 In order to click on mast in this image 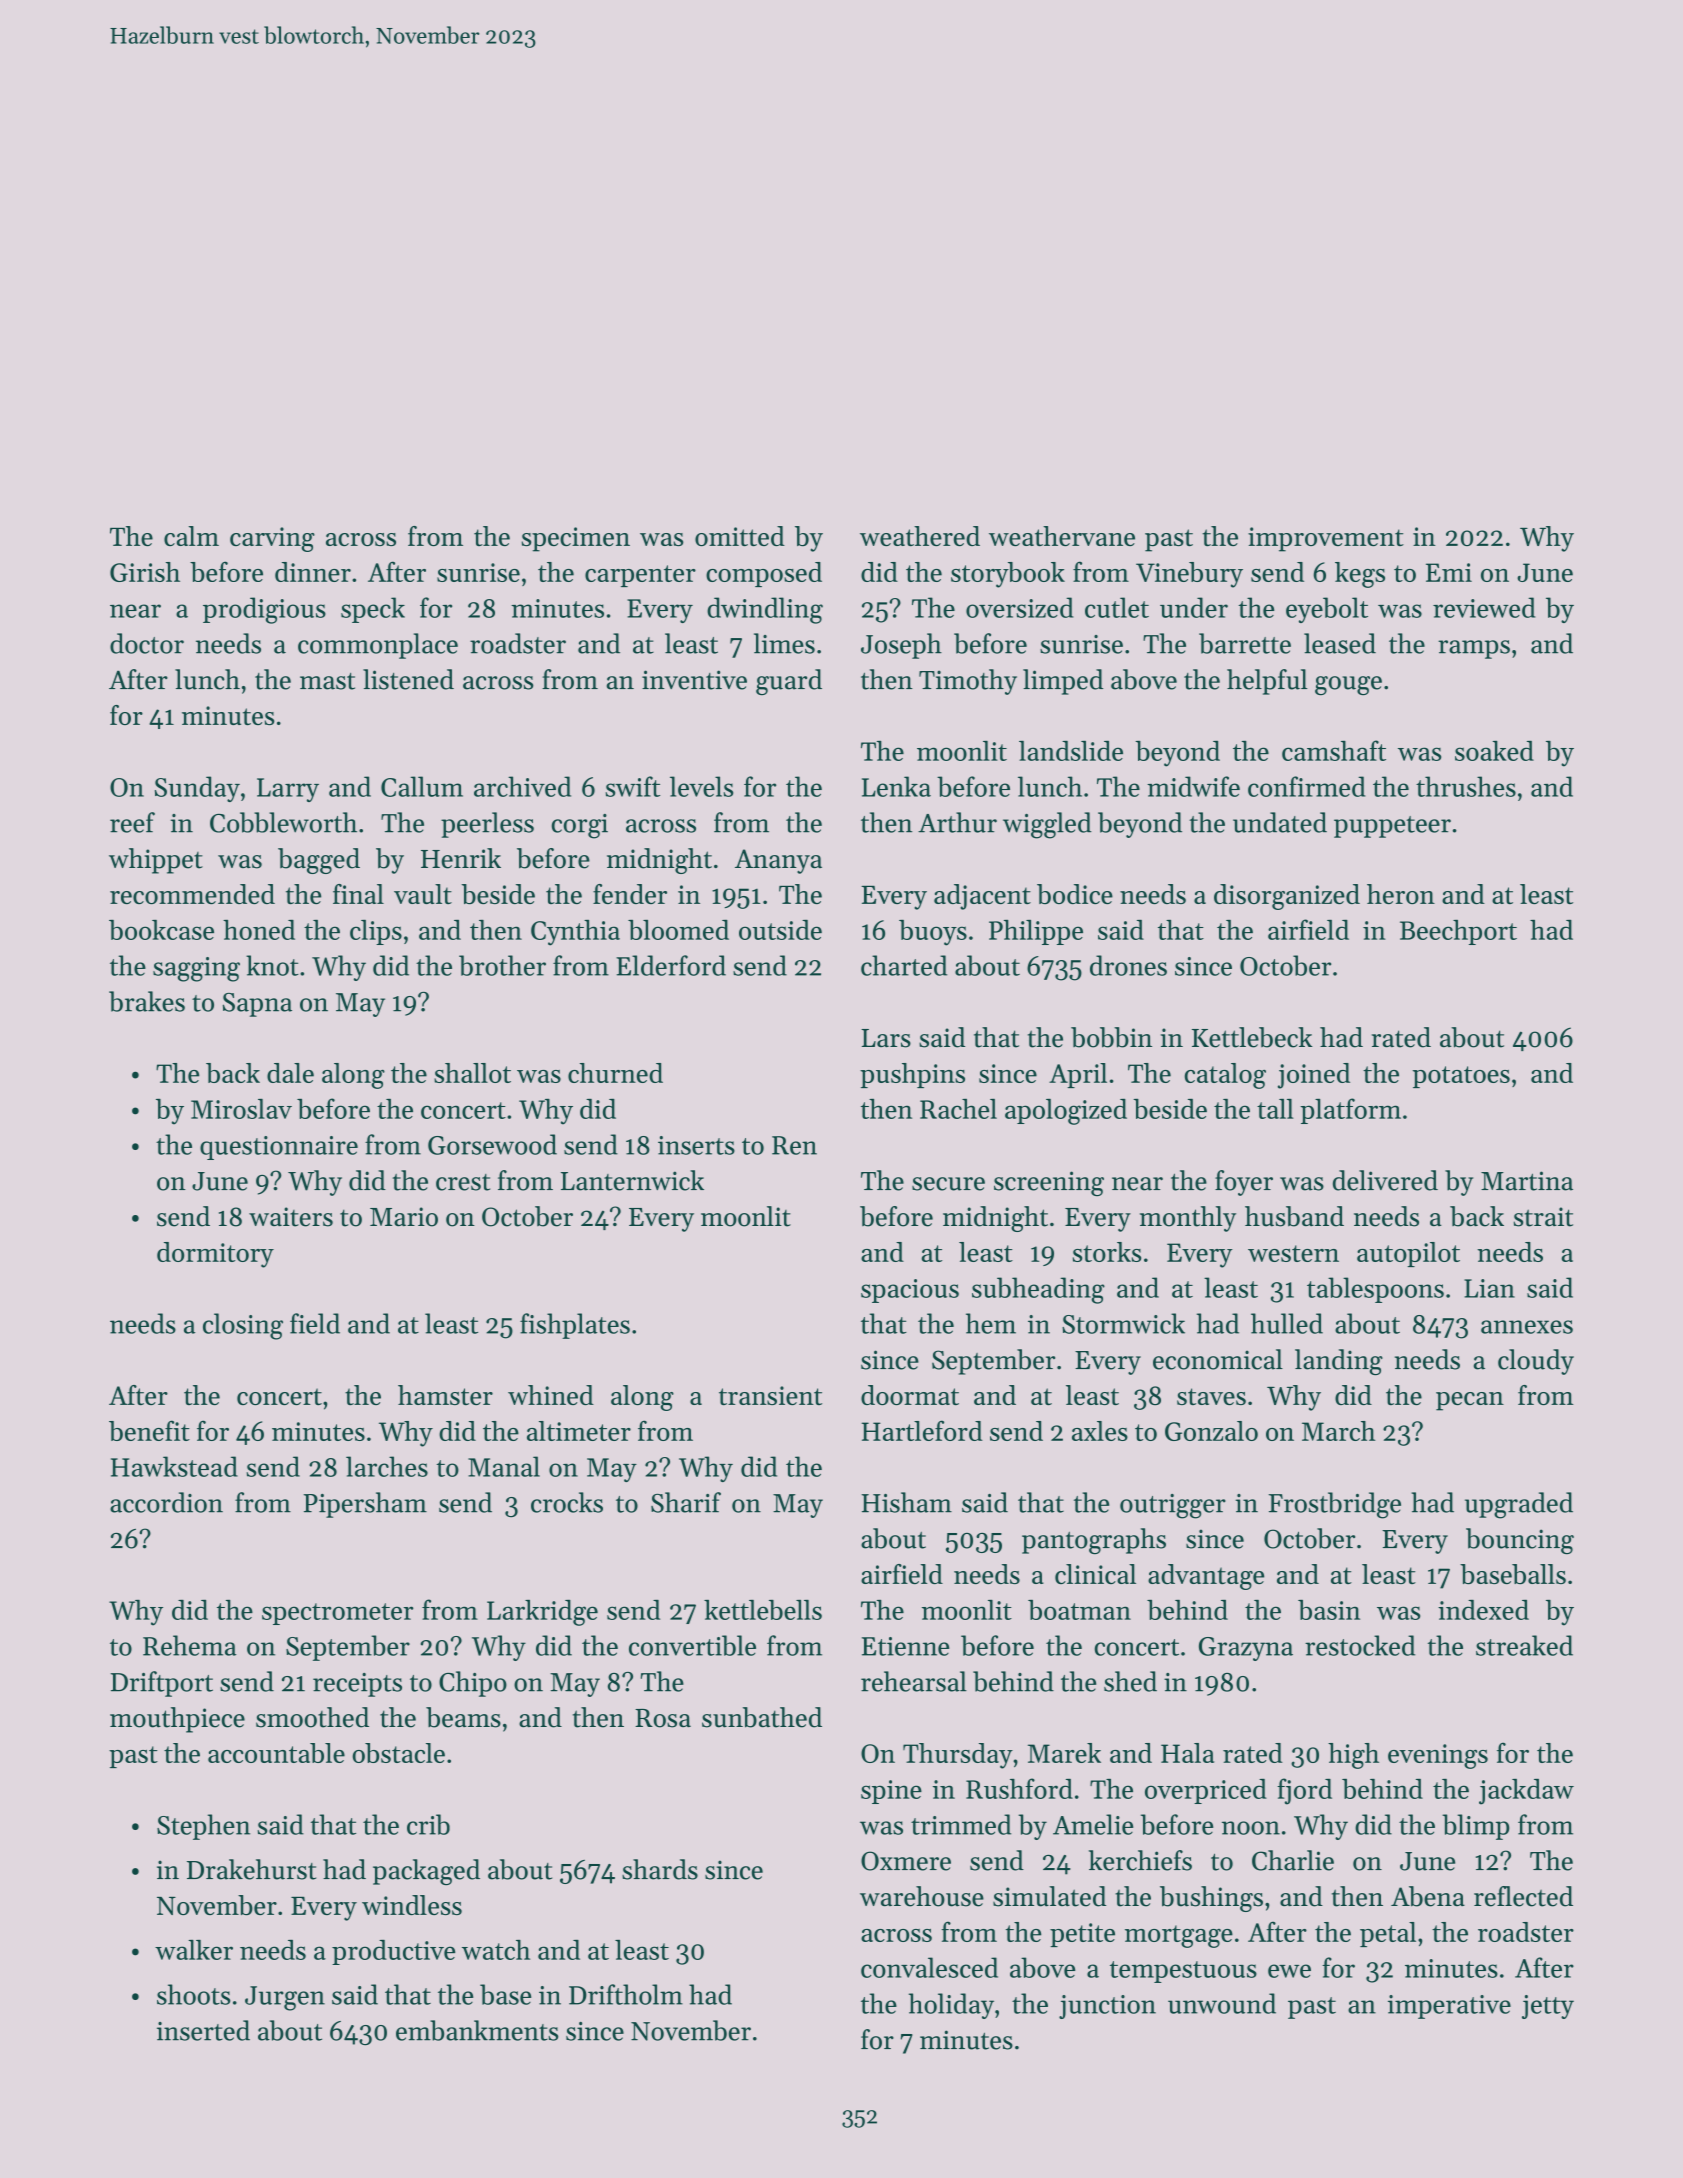, I will do `click(327, 681)`.
